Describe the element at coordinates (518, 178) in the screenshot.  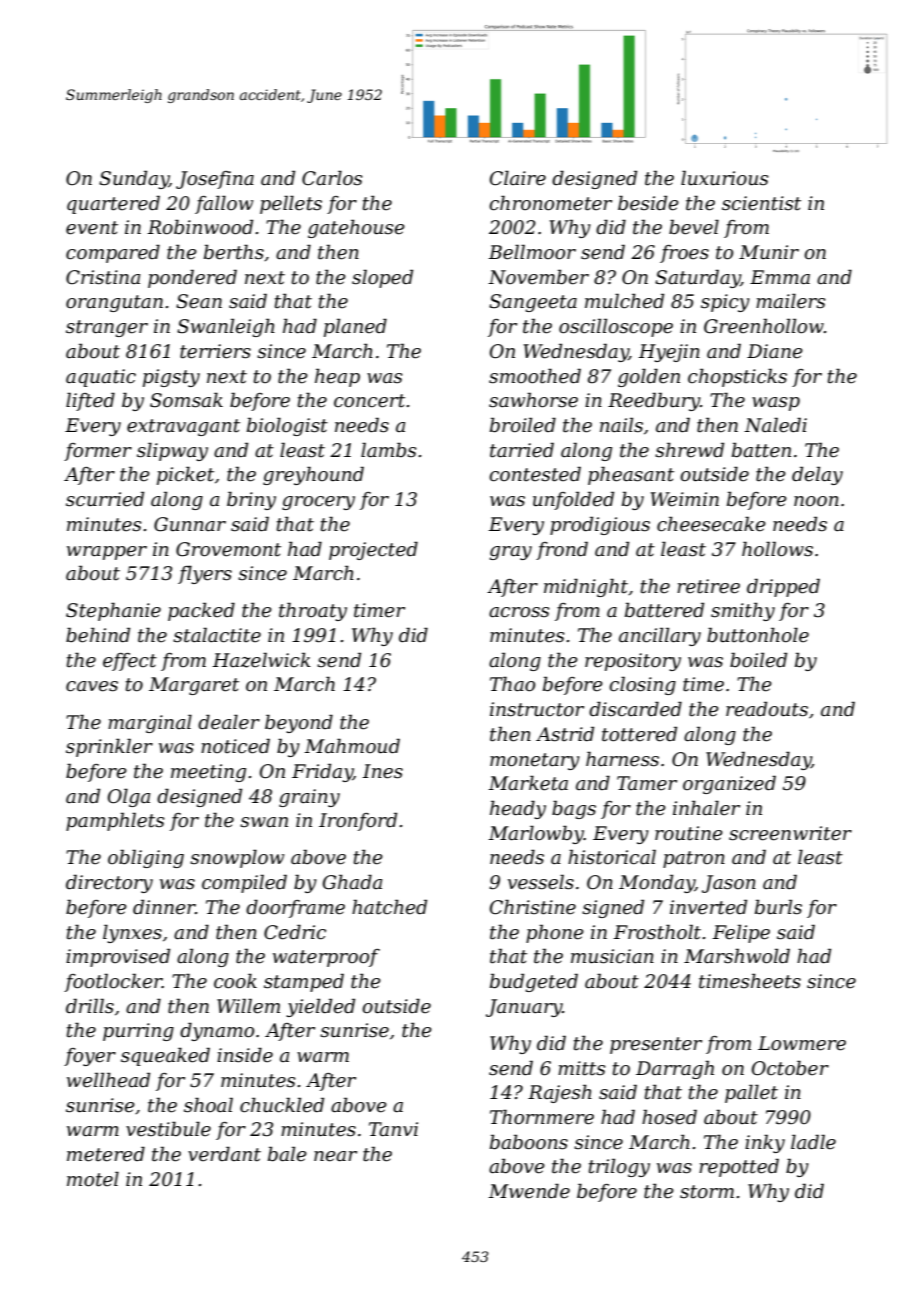
I see `Claire` at that location.
